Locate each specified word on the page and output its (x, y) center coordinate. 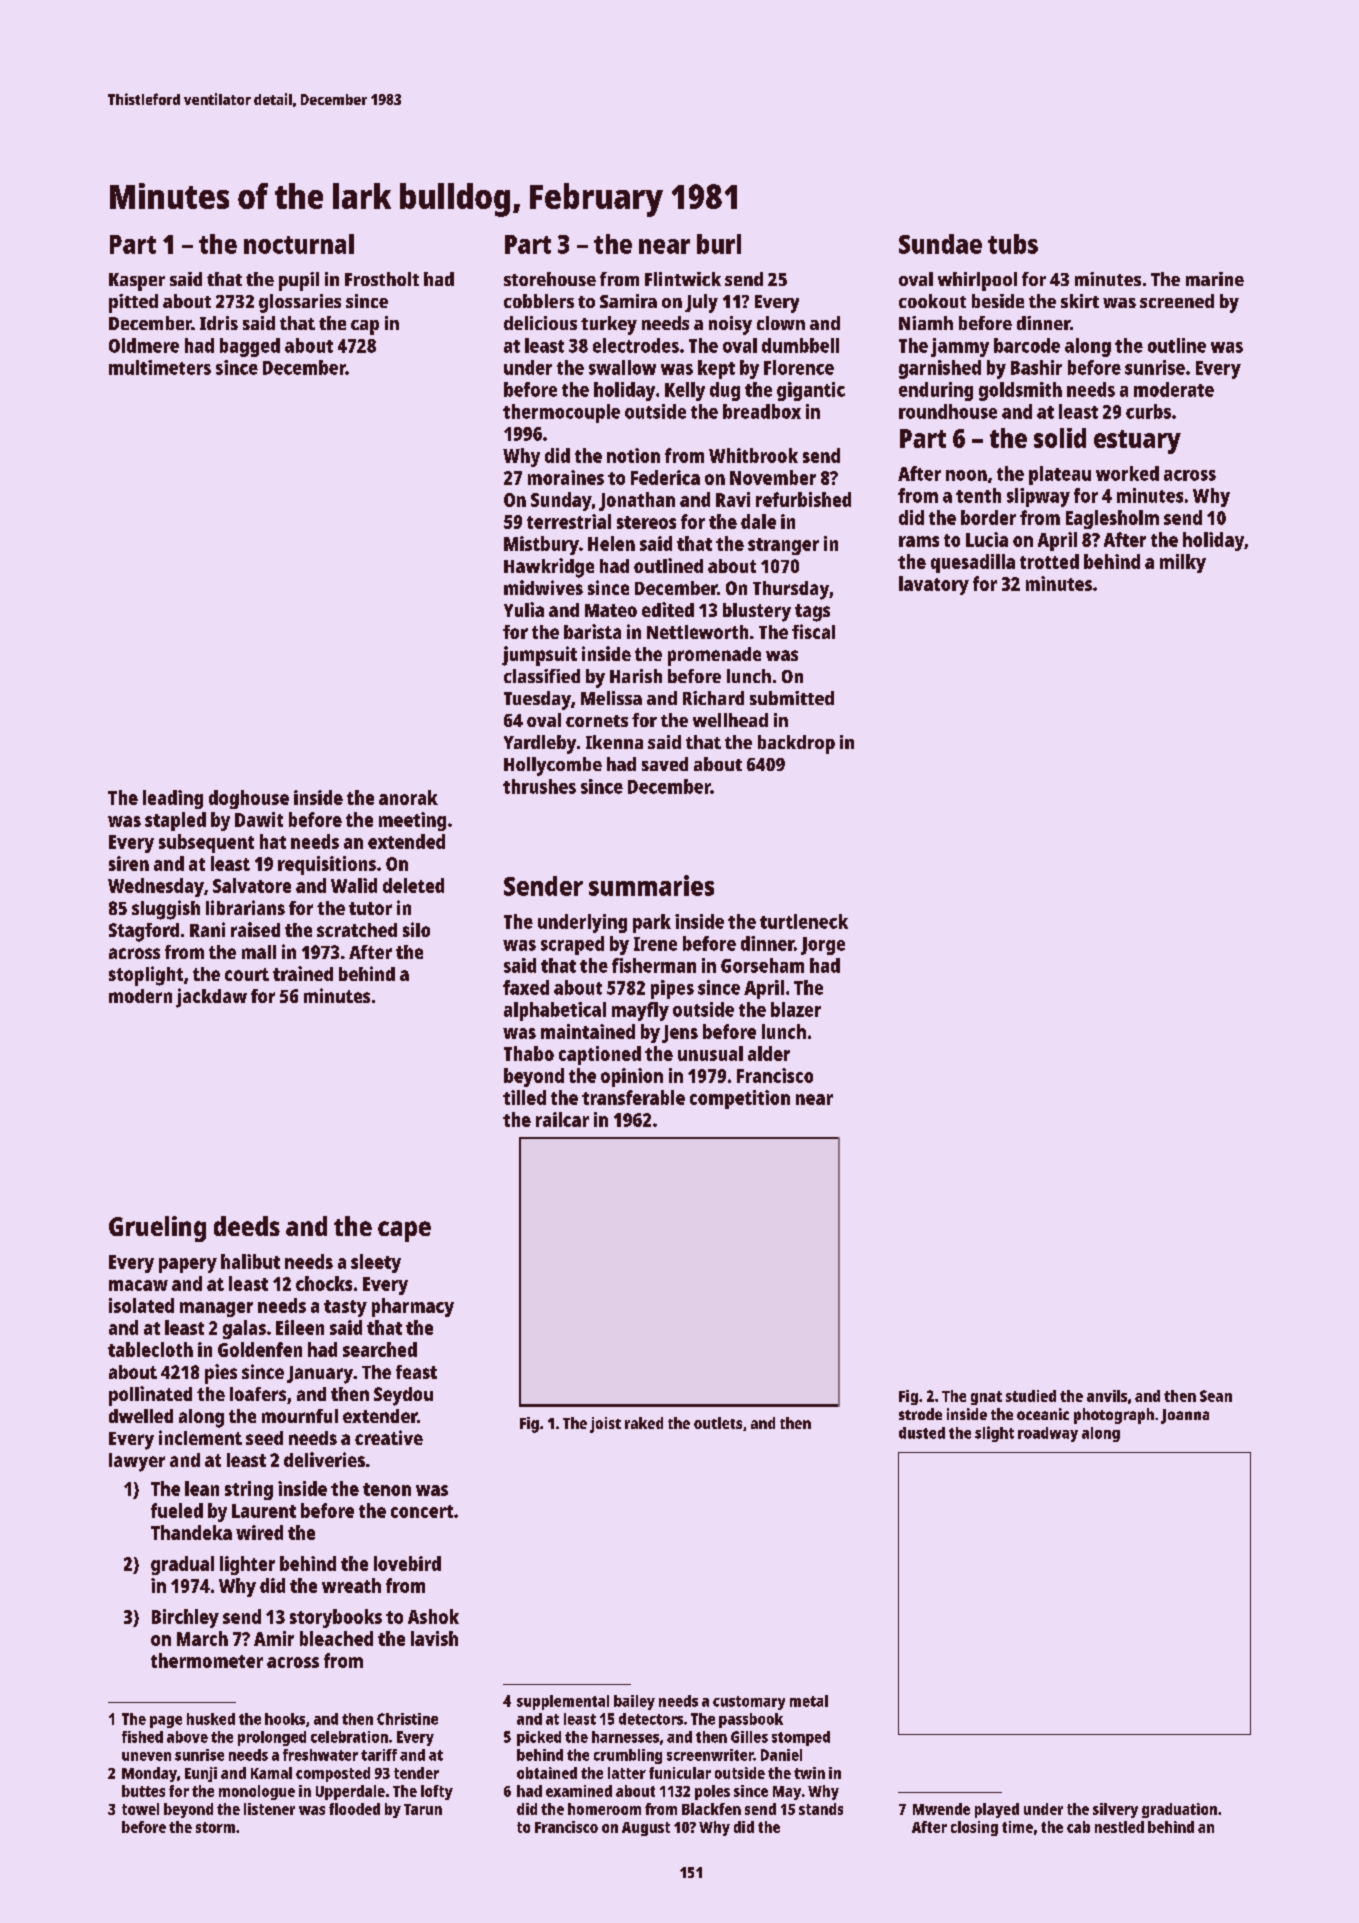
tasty (345, 1308)
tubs (1013, 244)
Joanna (1185, 1416)
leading (173, 799)
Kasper (137, 282)
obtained (547, 1773)
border (988, 517)
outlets (718, 1423)
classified (542, 676)
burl (719, 244)
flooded (354, 1809)
